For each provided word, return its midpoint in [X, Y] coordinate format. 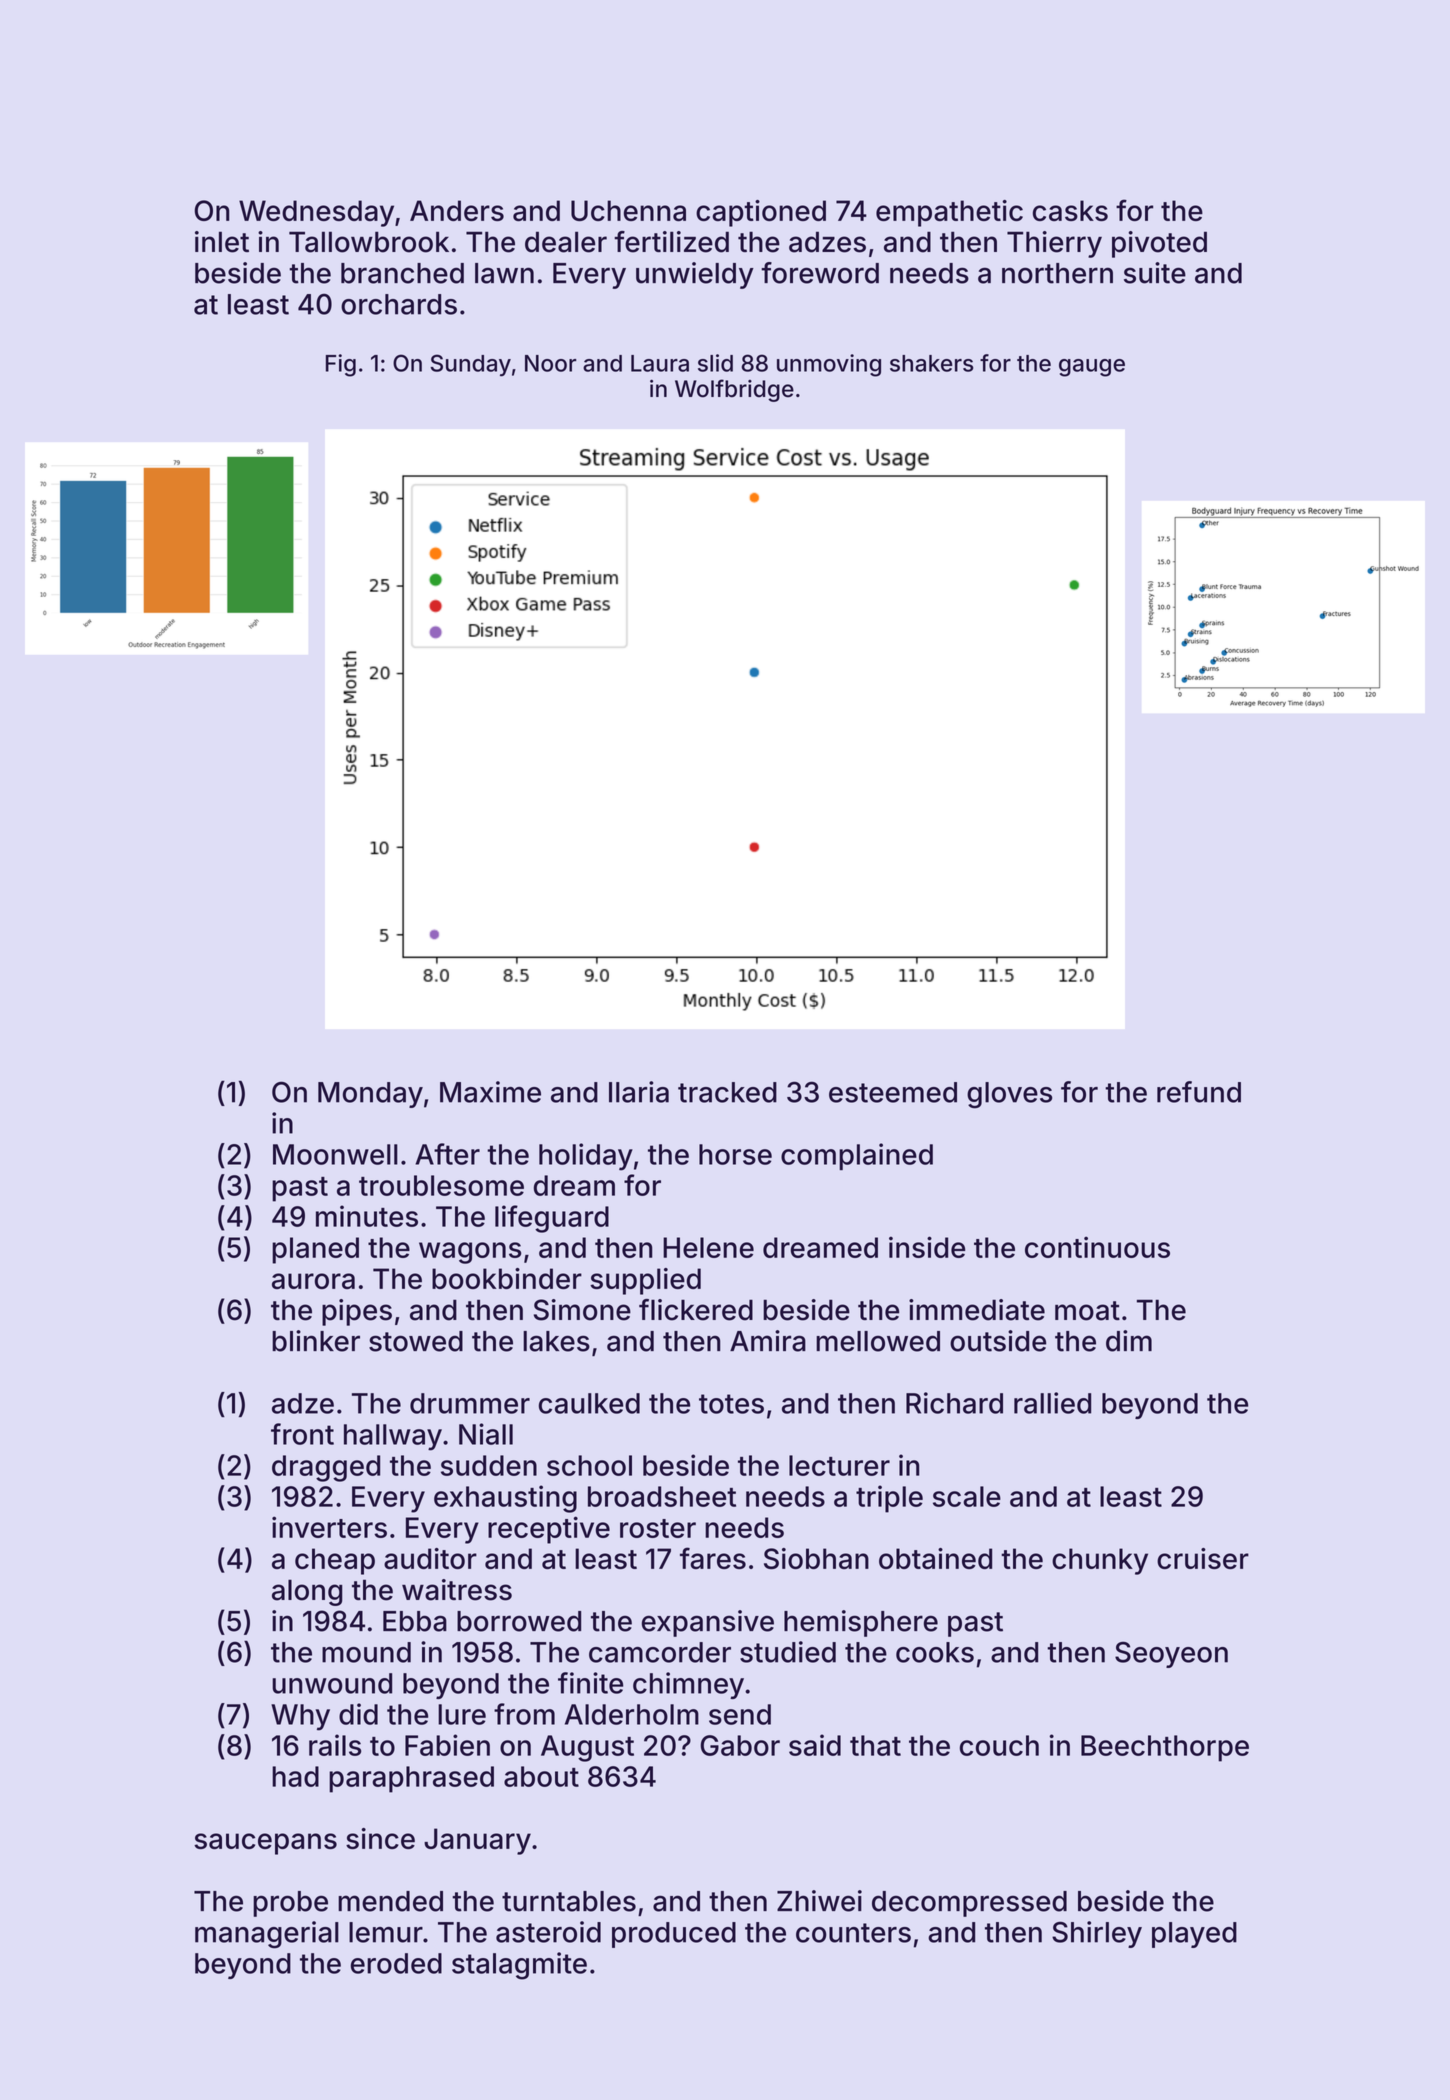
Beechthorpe [1165, 1748]
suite [1155, 273]
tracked [727, 1092]
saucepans [265, 1844]
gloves [1009, 1095]
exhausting [505, 1499]
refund [1199, 1092]
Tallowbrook [369, 242]
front [302, 1434]
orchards [399, 304]
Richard [954, 1403]
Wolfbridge [734, 390]
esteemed [893, 1092]
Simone [582, 1310]
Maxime [490, 1092]
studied [788, 1652]
